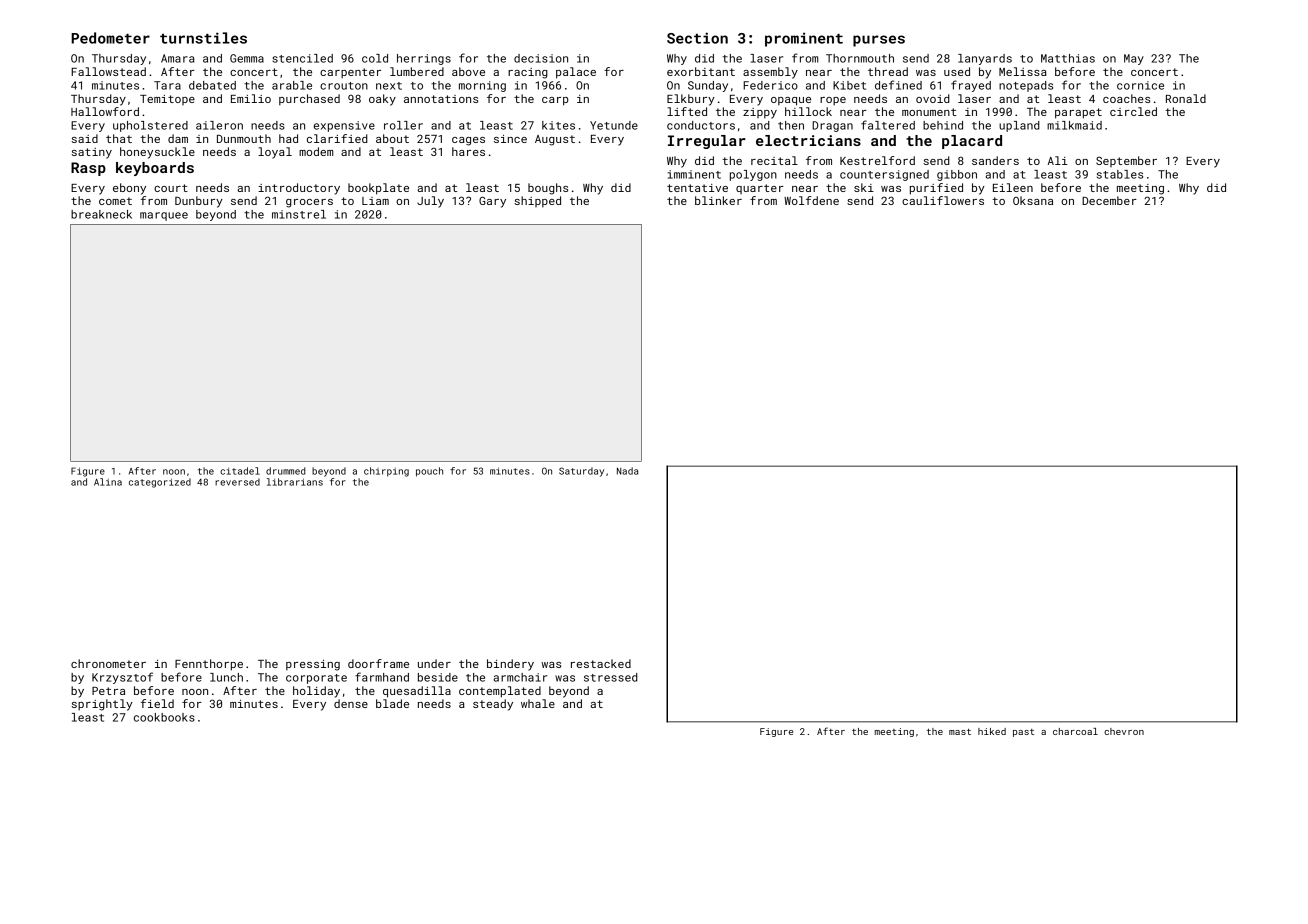 The height and width of the screenshot is (924, 1308). What do you see at coordinates (627, 471) in the screenshot?
I see `Nada` at bounding box center [627, 471].
